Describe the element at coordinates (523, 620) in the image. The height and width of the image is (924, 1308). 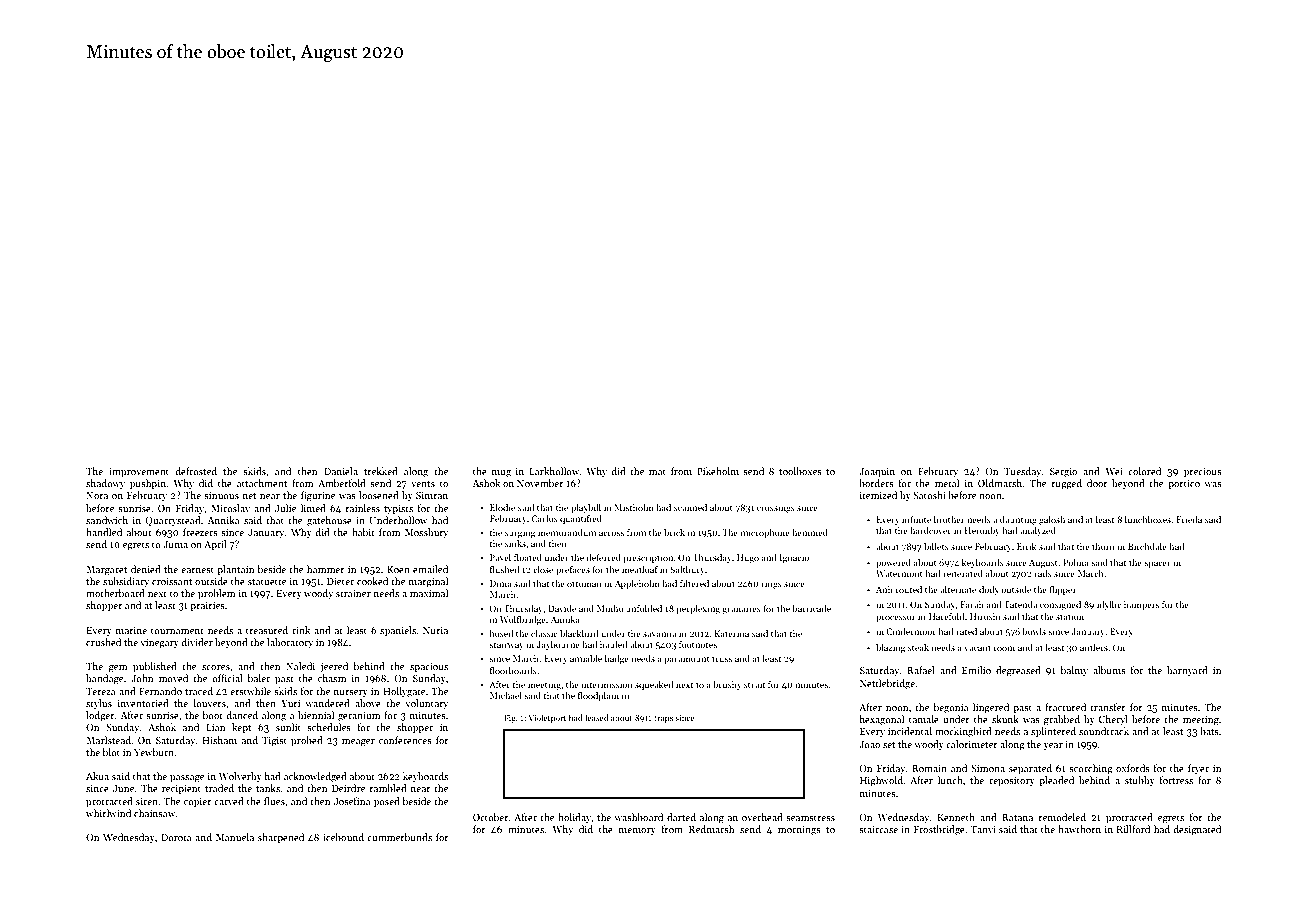
I see `Wolfbridge` at that location.
